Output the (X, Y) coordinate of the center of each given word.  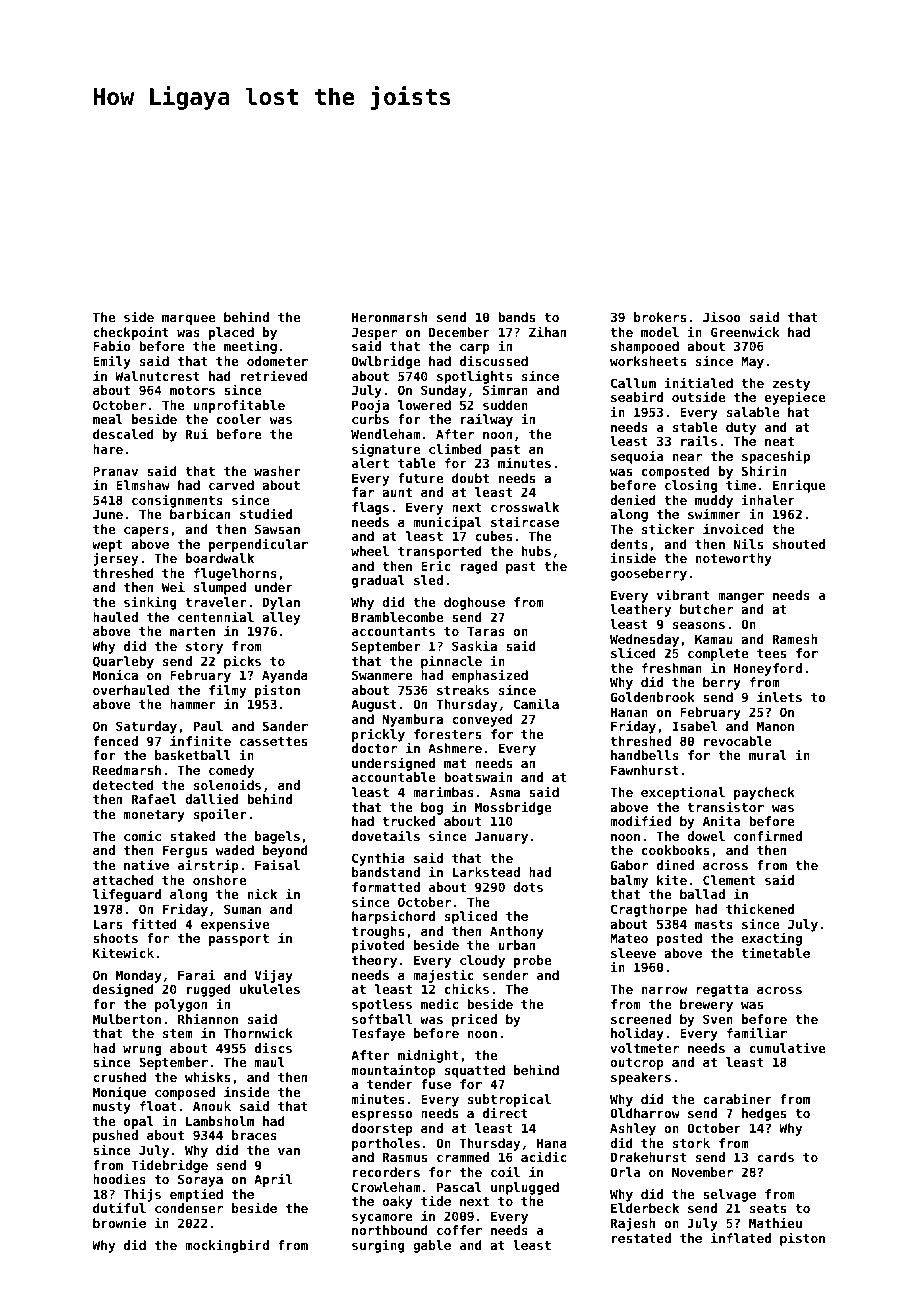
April (273, 1180)
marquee (188, 320)
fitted (154, 923)
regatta (722, 991)
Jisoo (722, 316)
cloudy (482, 961)
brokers (660, 317)
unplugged (525, 1188)
